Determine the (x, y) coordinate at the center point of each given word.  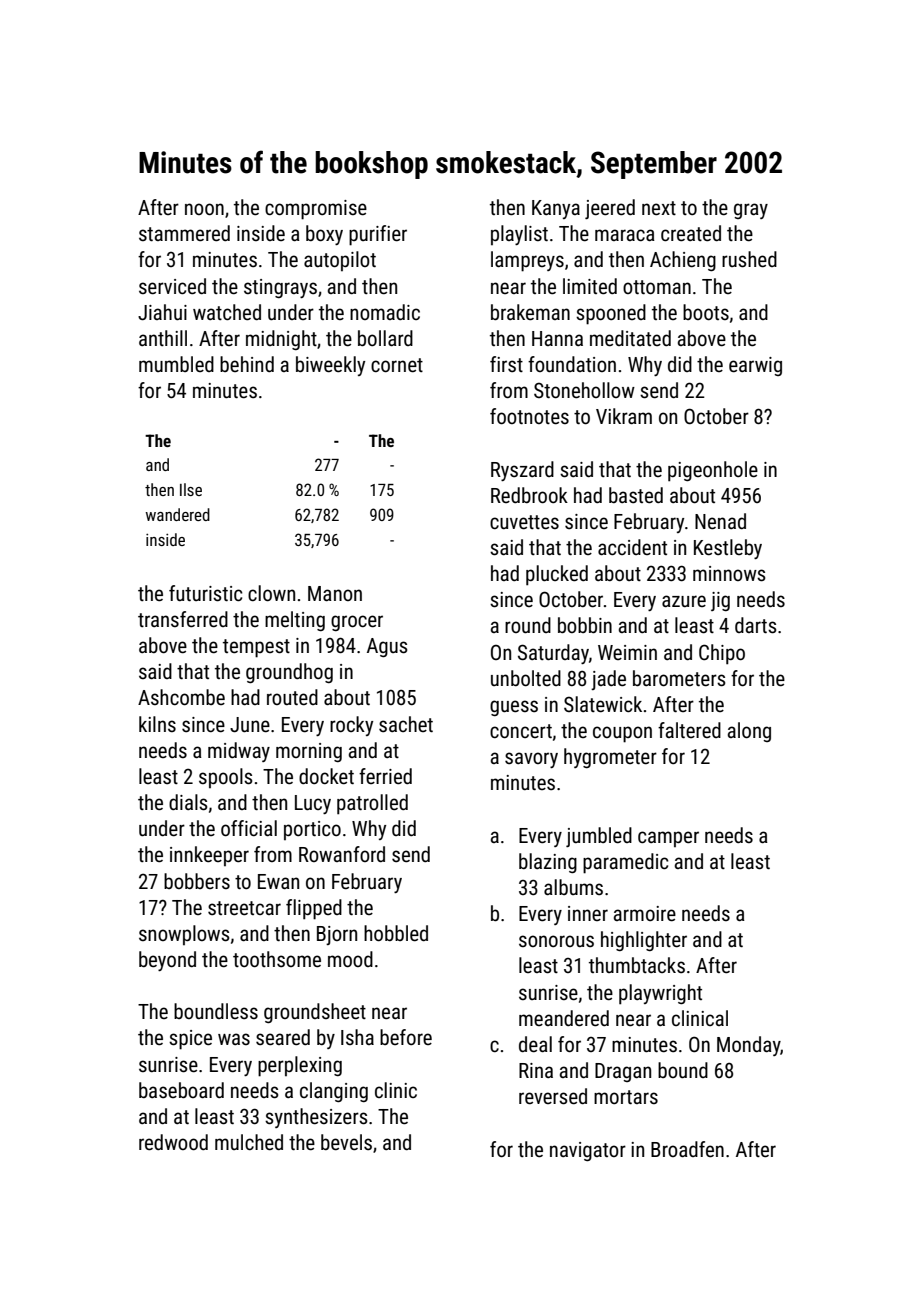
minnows (729, 574)
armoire (645, 914)
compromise (316, 210)
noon (204, 209)
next (659, 208)
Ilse (191, 489)
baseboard (181, 1090)
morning (309, 752)
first (506, 364)
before (406, 1037)
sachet (406, 724)
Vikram (624, 416)
